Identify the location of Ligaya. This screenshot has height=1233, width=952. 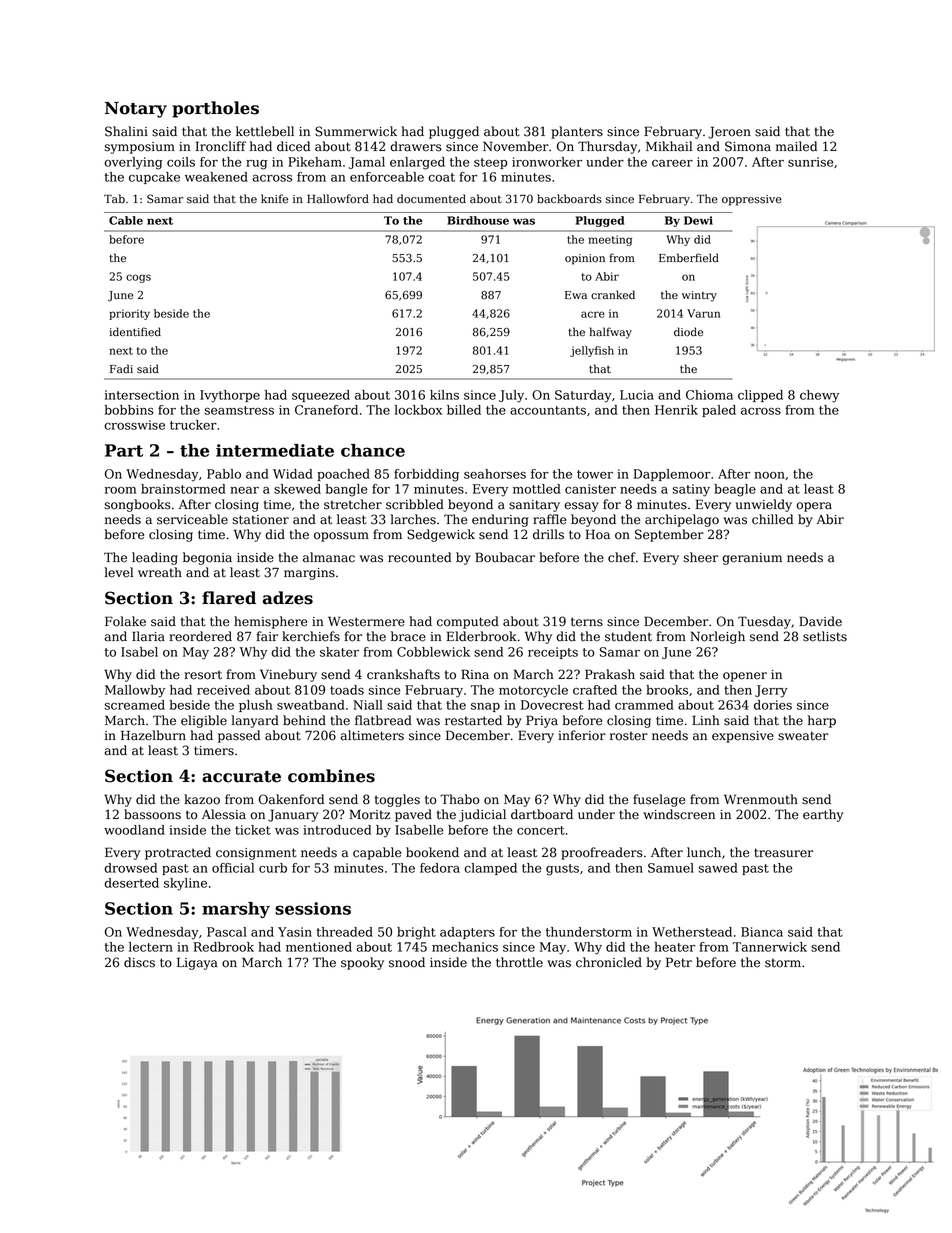
(197, 963).
